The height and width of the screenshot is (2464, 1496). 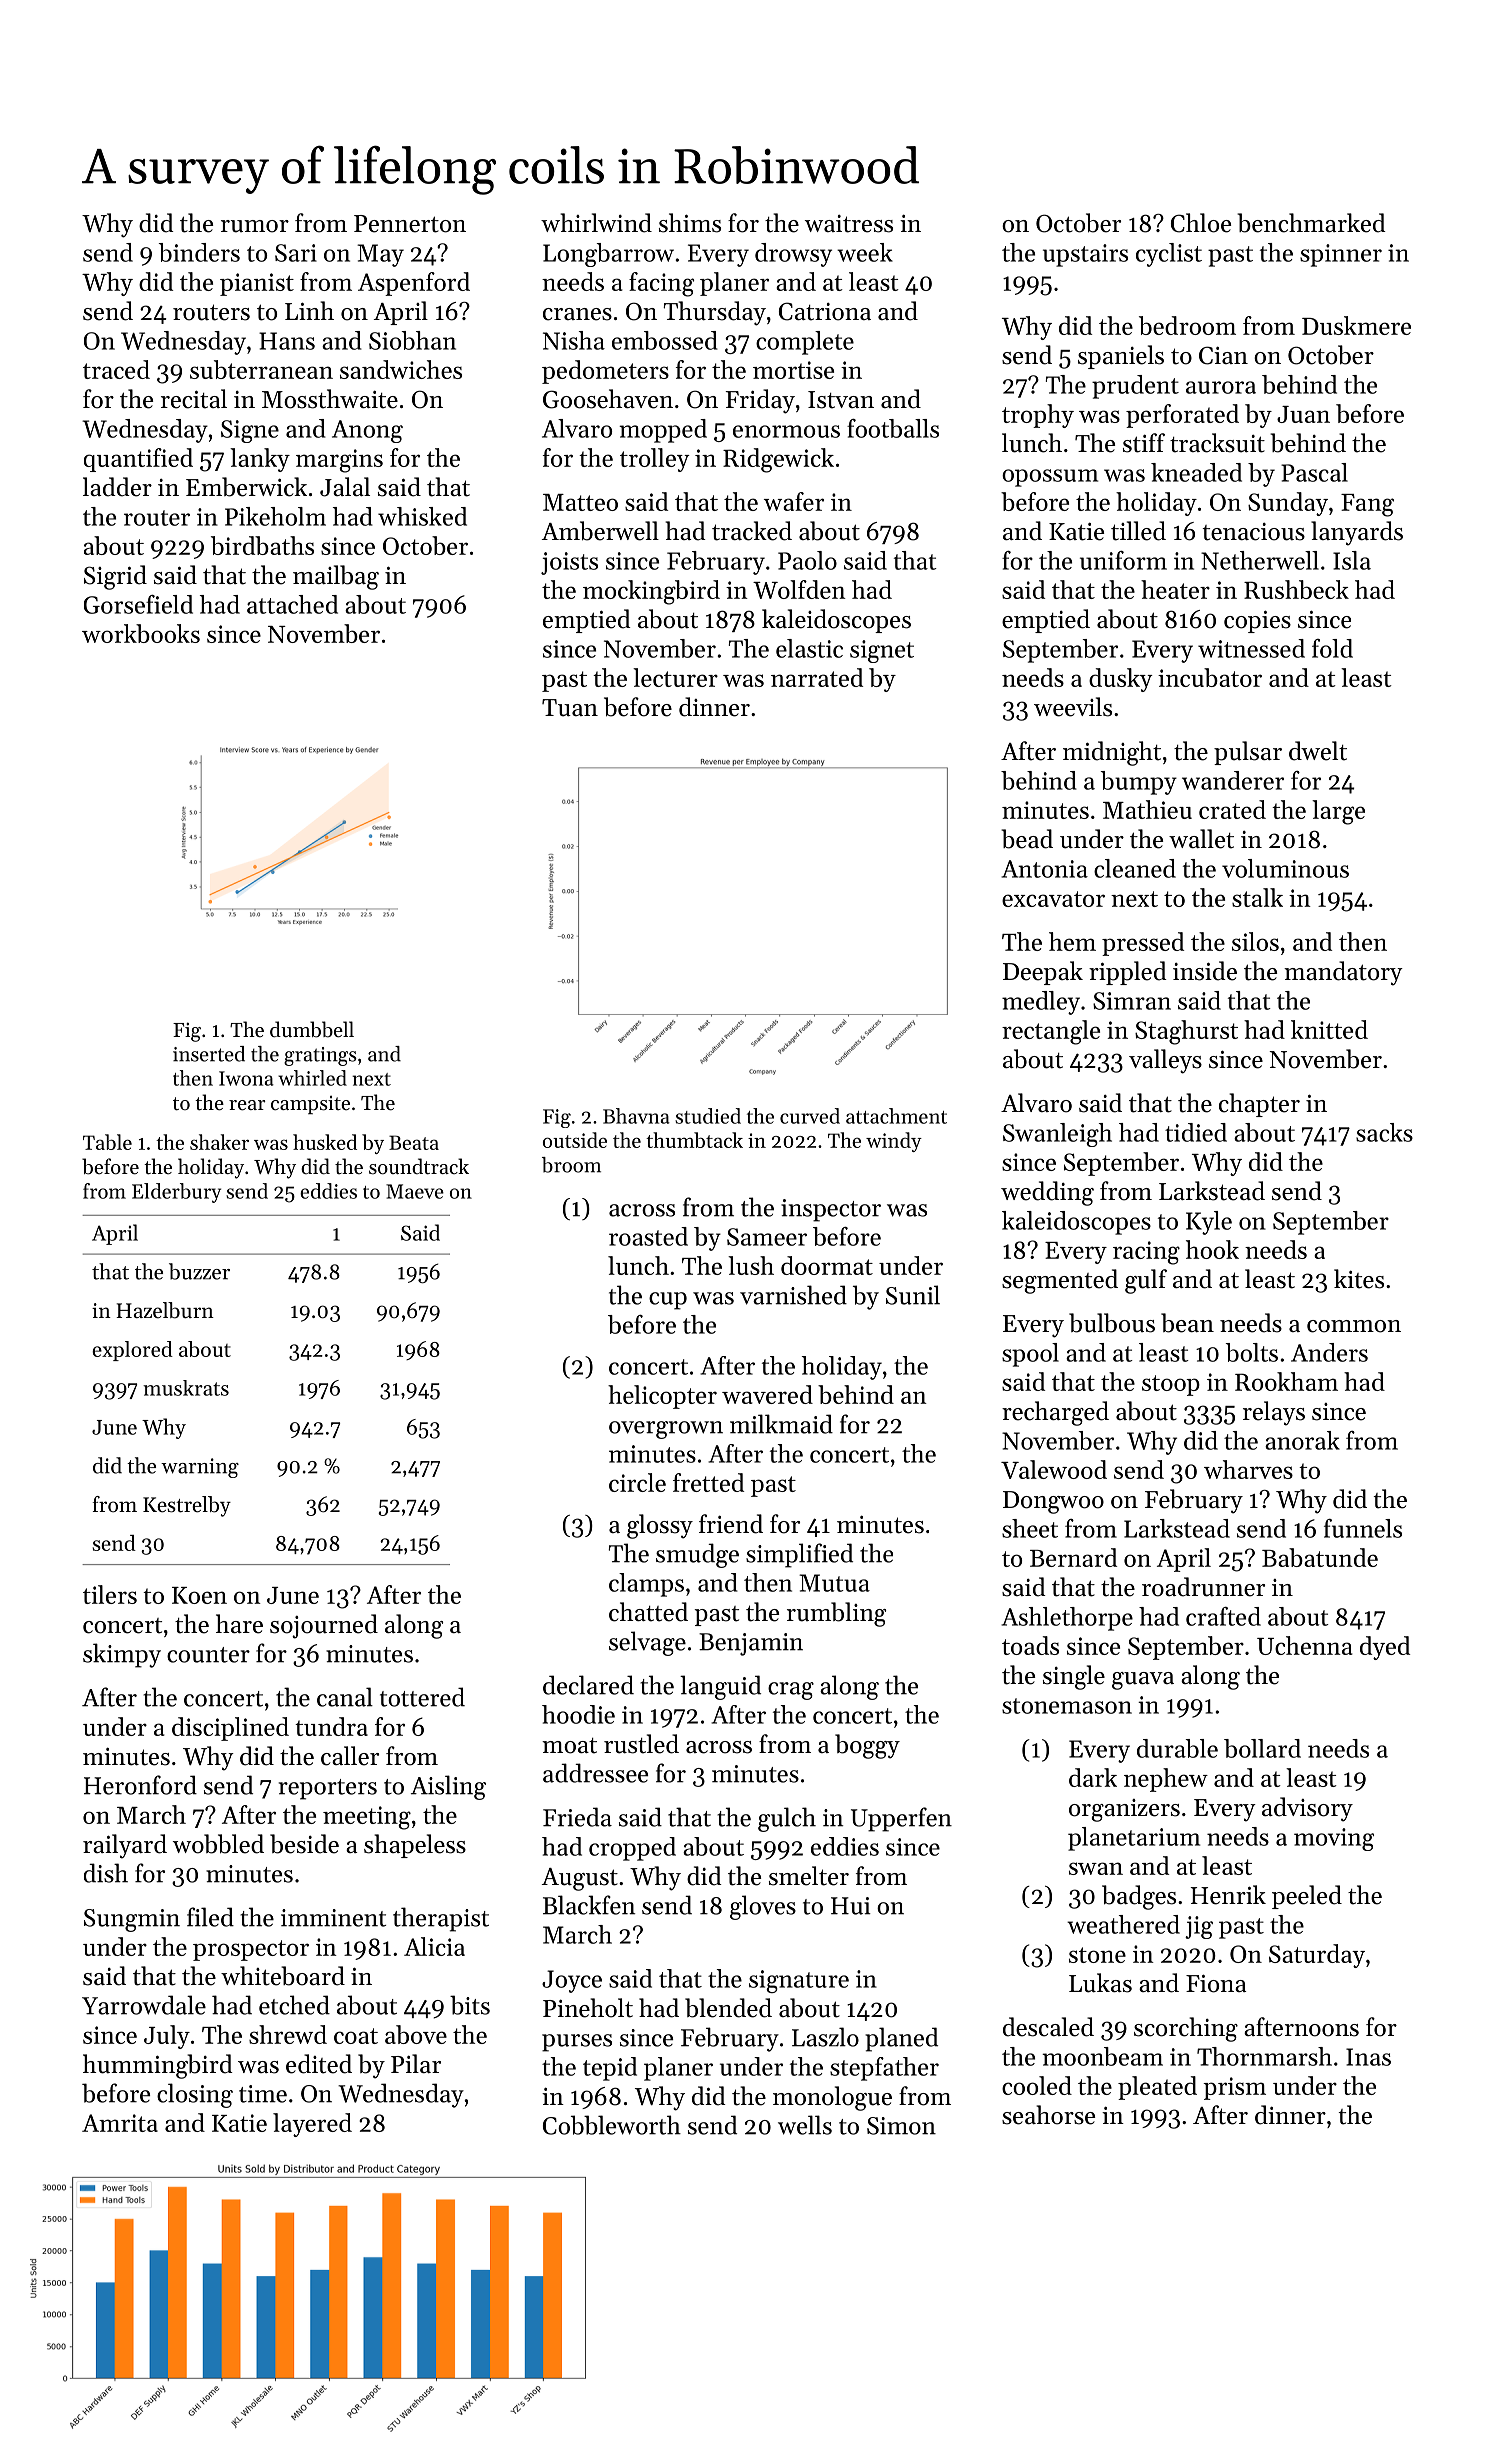 I want to click on broom, so click(x=571, y=1165).
